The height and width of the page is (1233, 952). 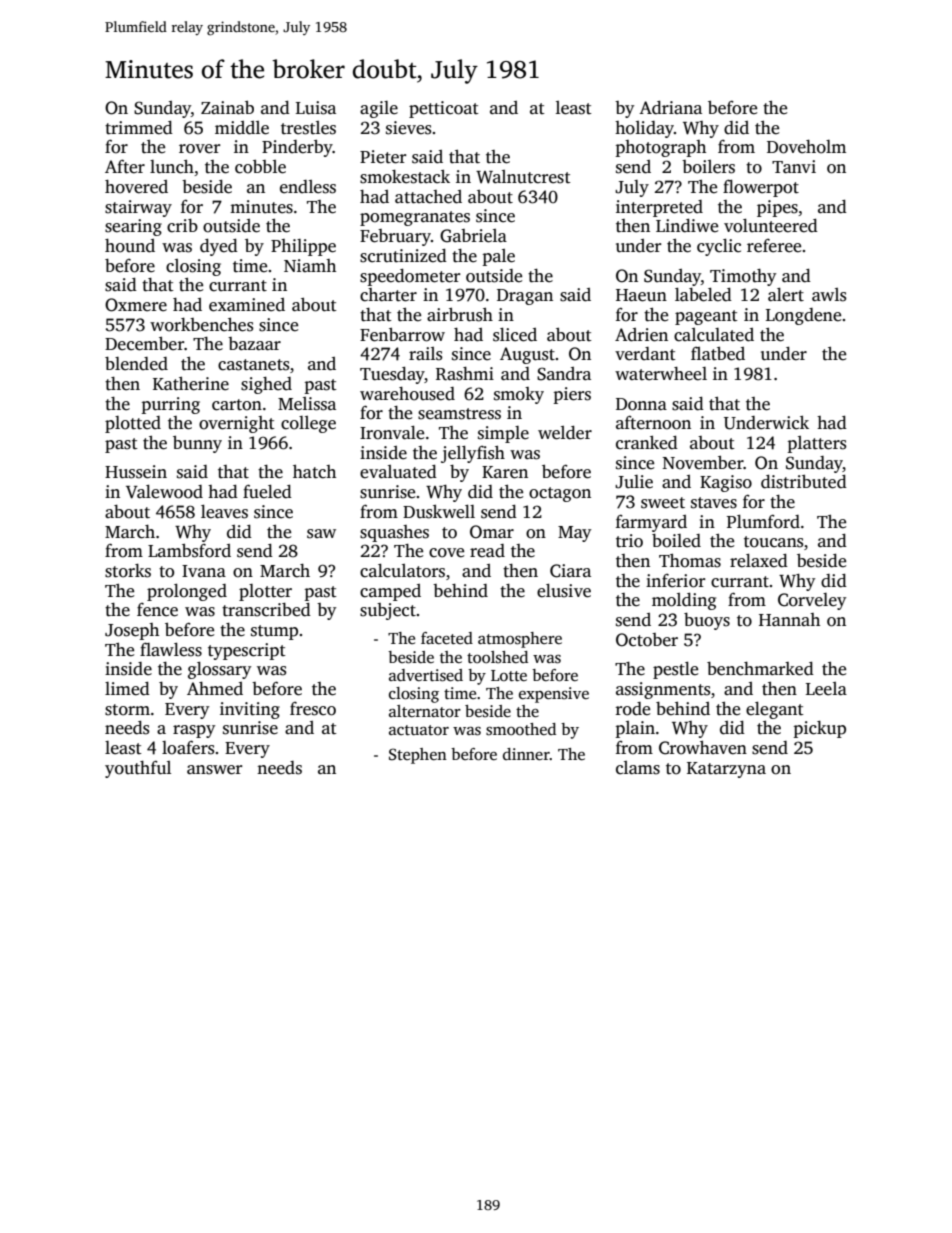 What do you see at coordinates (144, 344) in the page?
I see `December` at bounding box center [144, 344].
